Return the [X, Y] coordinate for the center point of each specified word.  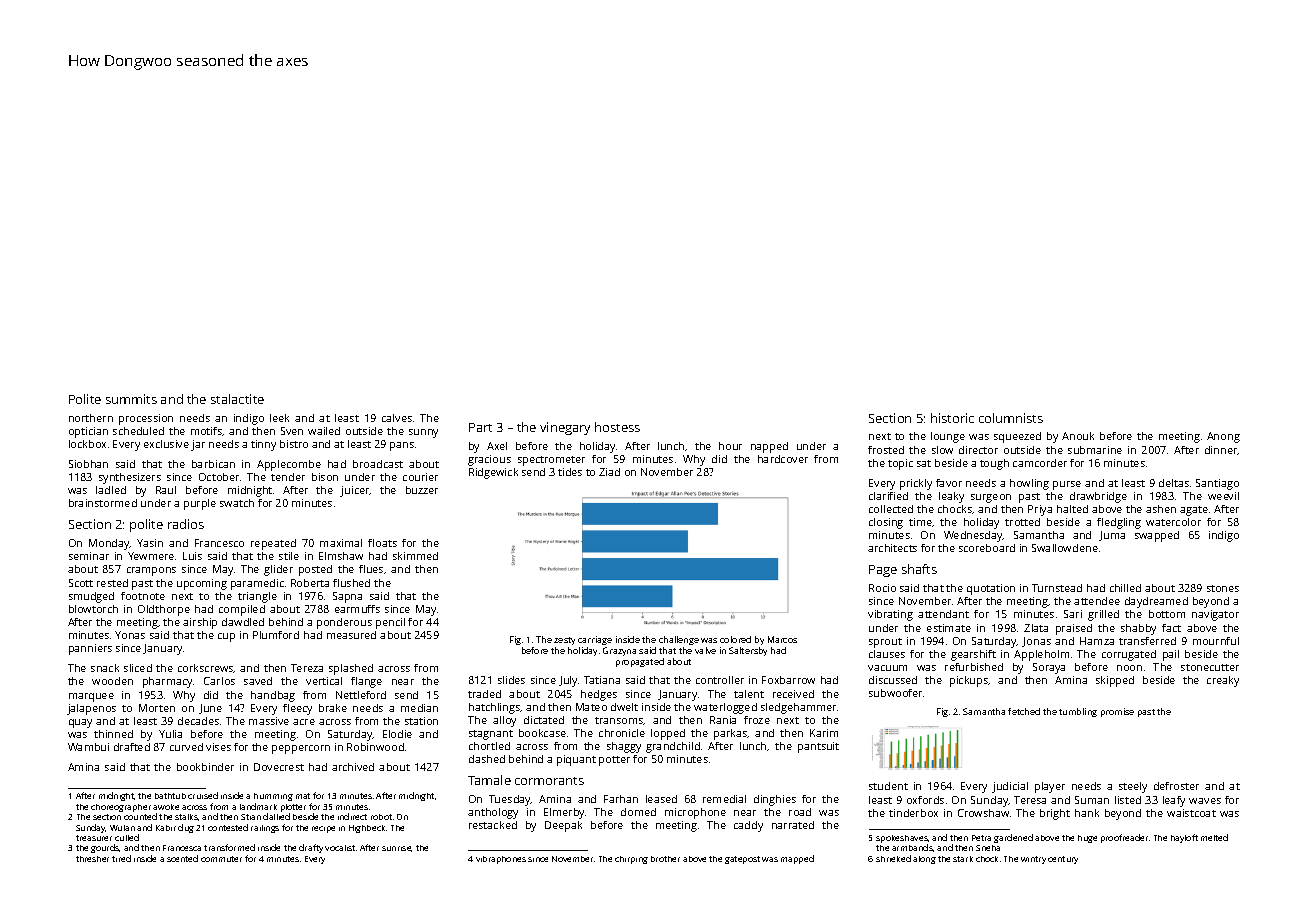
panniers [90, 649]
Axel [497, 446]
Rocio [882, 588]
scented [182, 858]
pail [1171, 655]
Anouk [1078, 436]
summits [131, 399]
